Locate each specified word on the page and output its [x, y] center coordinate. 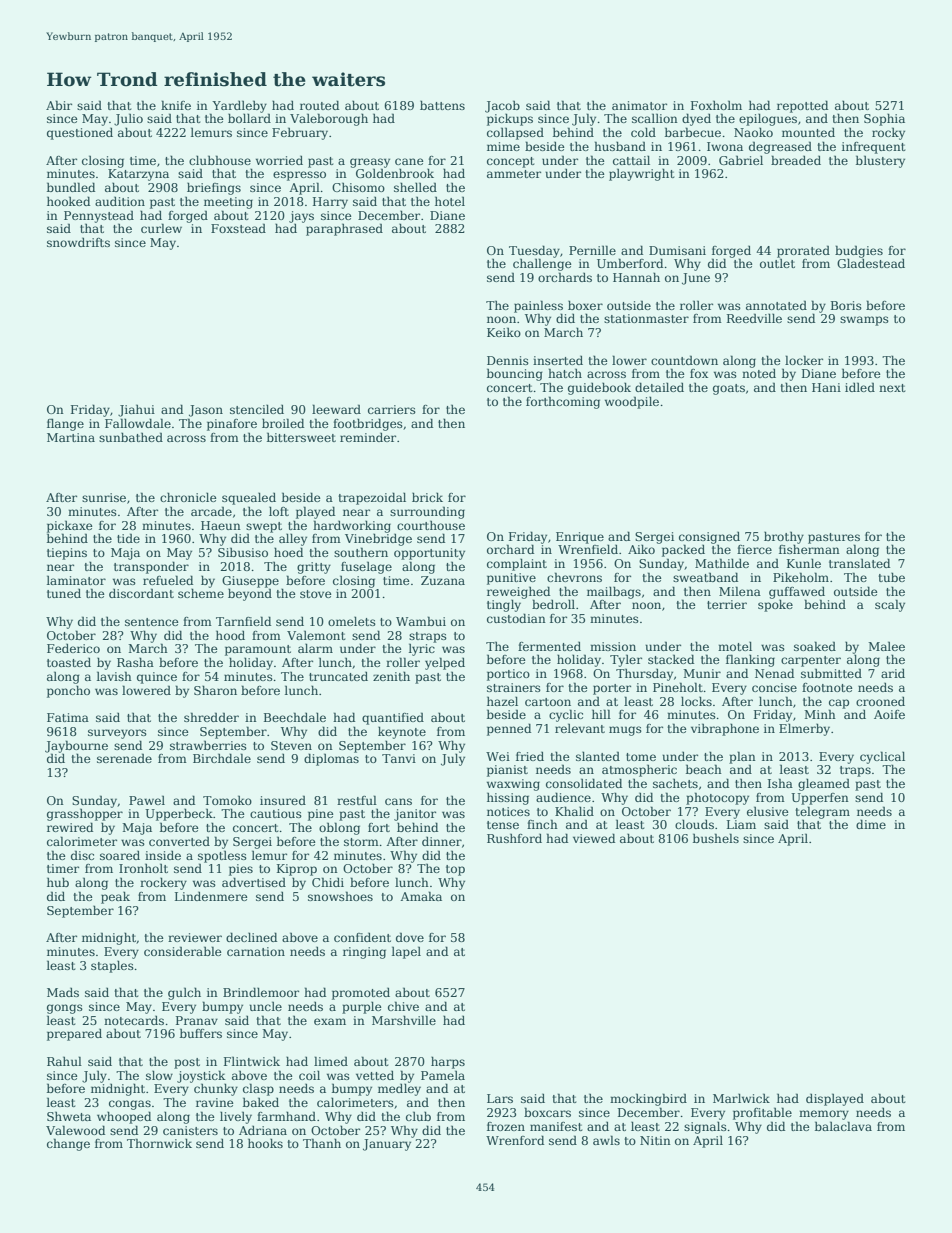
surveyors [117, 734]
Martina [71, 437]
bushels [716, 838]
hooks [265, 1143]
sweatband [705, 577]
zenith [391, 676]
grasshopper [85, 814]
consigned [709, 538]
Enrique [580, 538]
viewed [594, 838]
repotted [802, 106]
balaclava [843, 1126]
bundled [71, 187]
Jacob [502, 106]
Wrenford [515, 1140]
